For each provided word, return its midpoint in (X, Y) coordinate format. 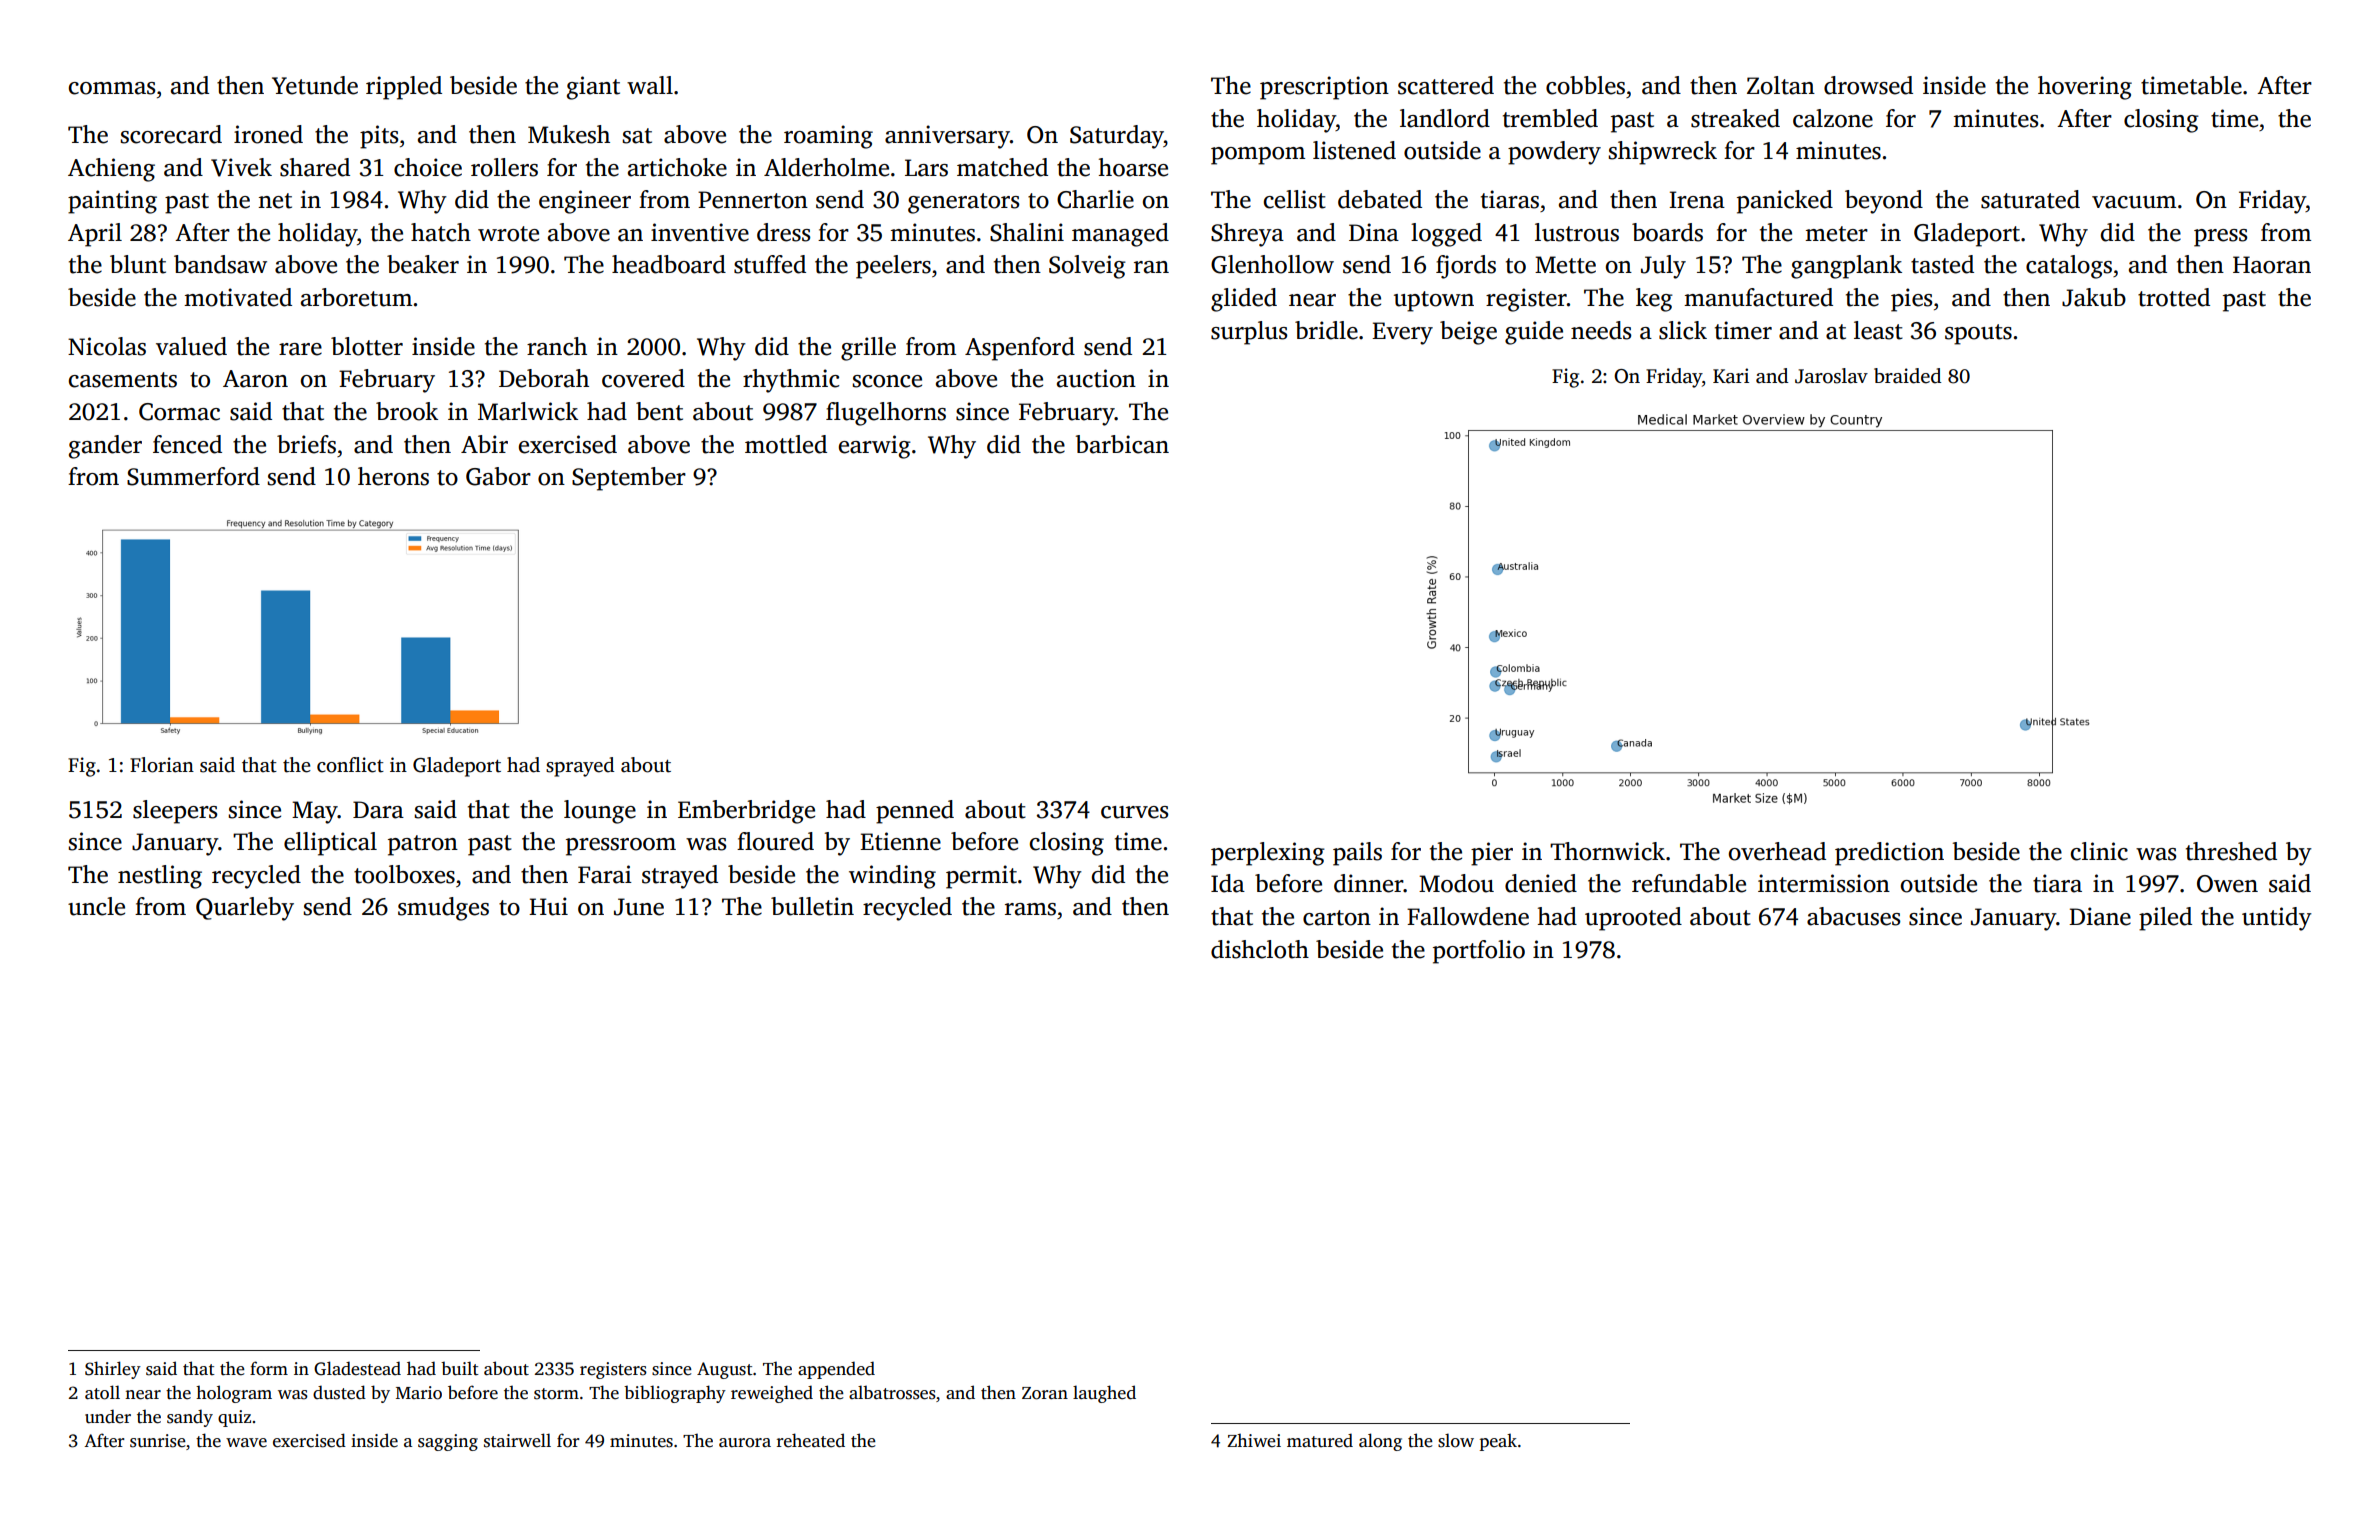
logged (1446, 235)
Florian (162, 765)
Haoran (2272, 265)
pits (379, 137)
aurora (745, 1443)
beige (1468, 333)
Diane (2100, 916)
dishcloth (1260, 949)
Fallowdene (1468, 916)
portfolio (1479, 952)
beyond (1884, 202)
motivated (238, 297)
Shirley (113, 1370)
